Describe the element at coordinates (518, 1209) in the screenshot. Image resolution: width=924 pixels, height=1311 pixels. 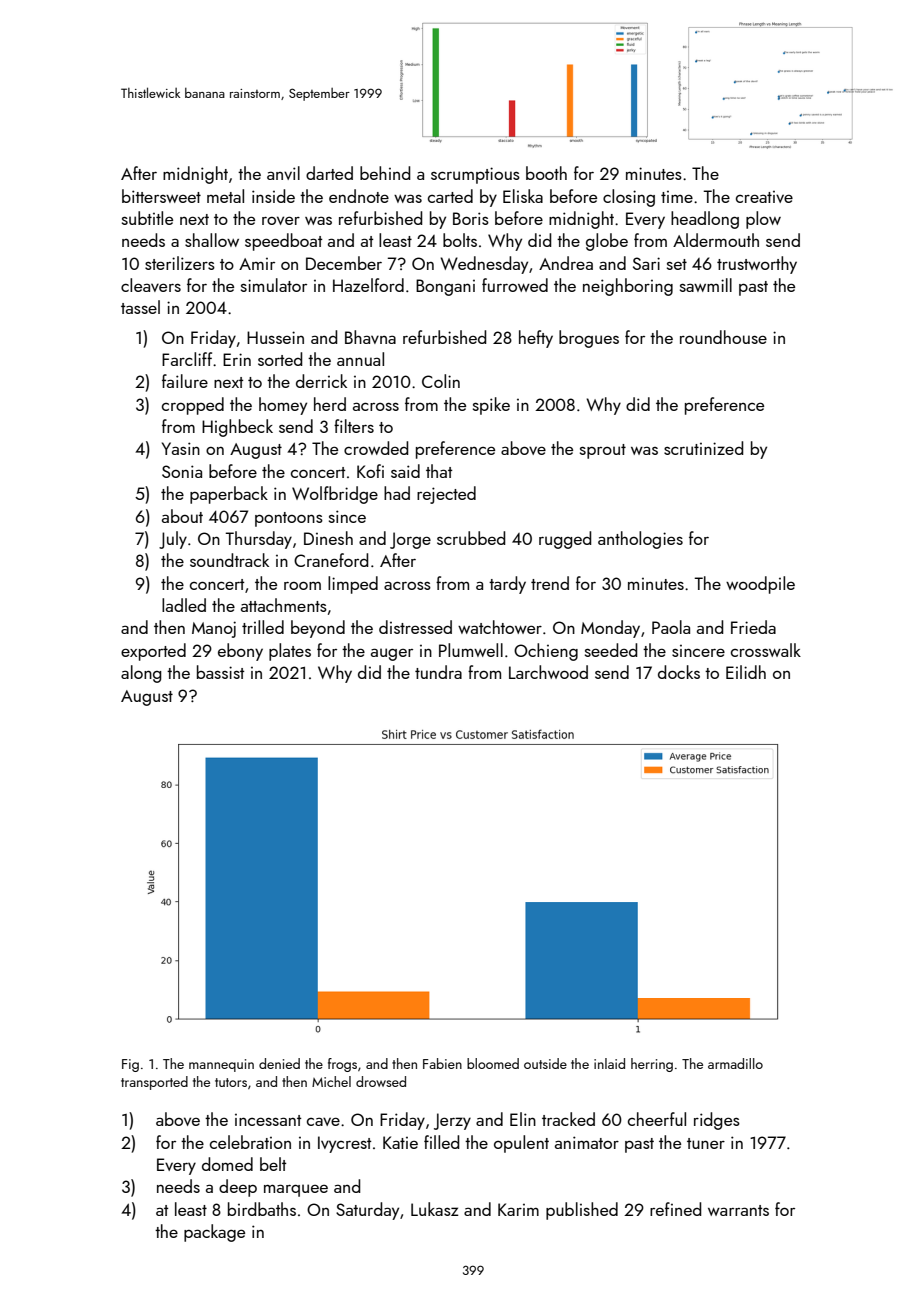
I see `Karim` at that location.
